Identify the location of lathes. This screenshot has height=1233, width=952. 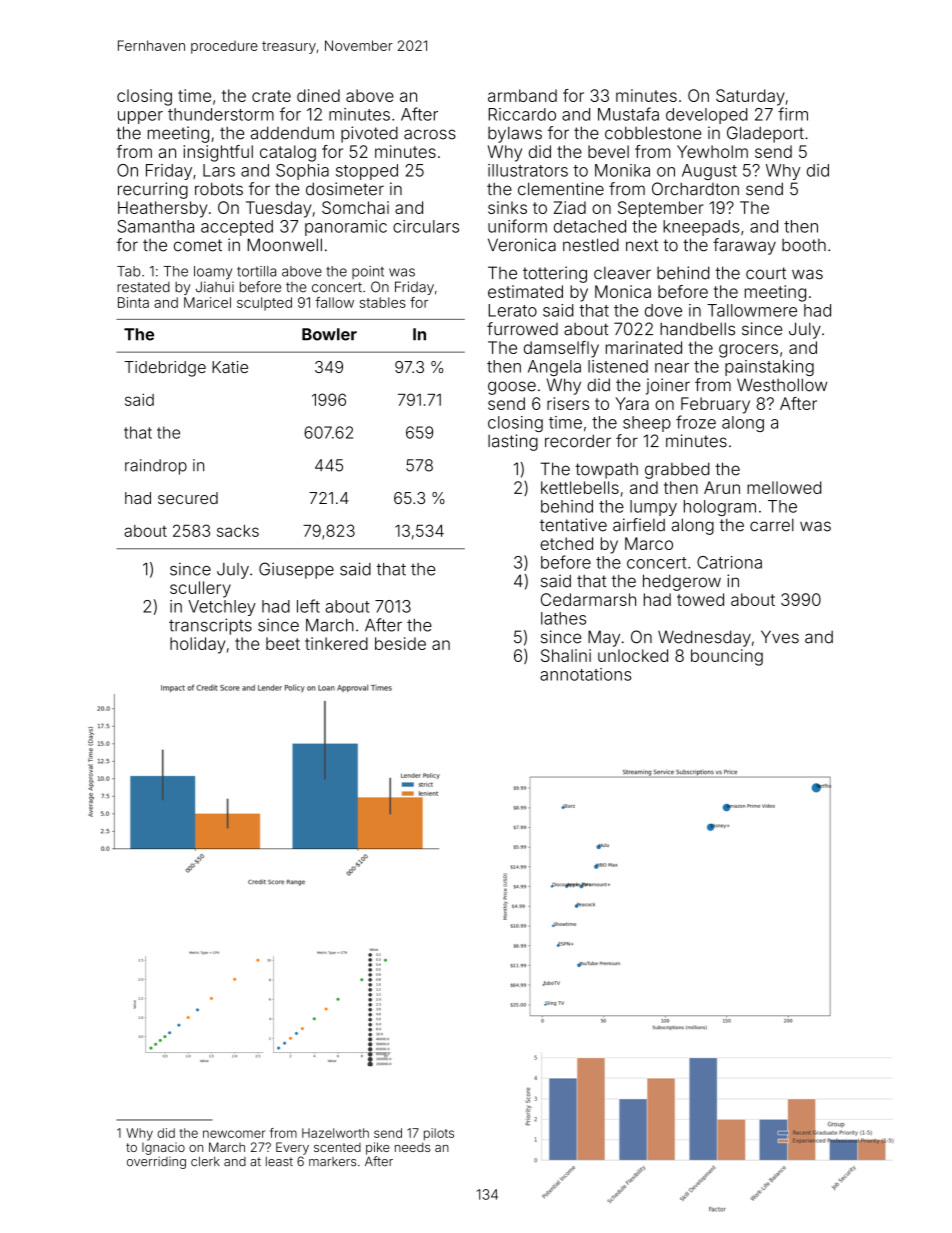
(563, 618).
